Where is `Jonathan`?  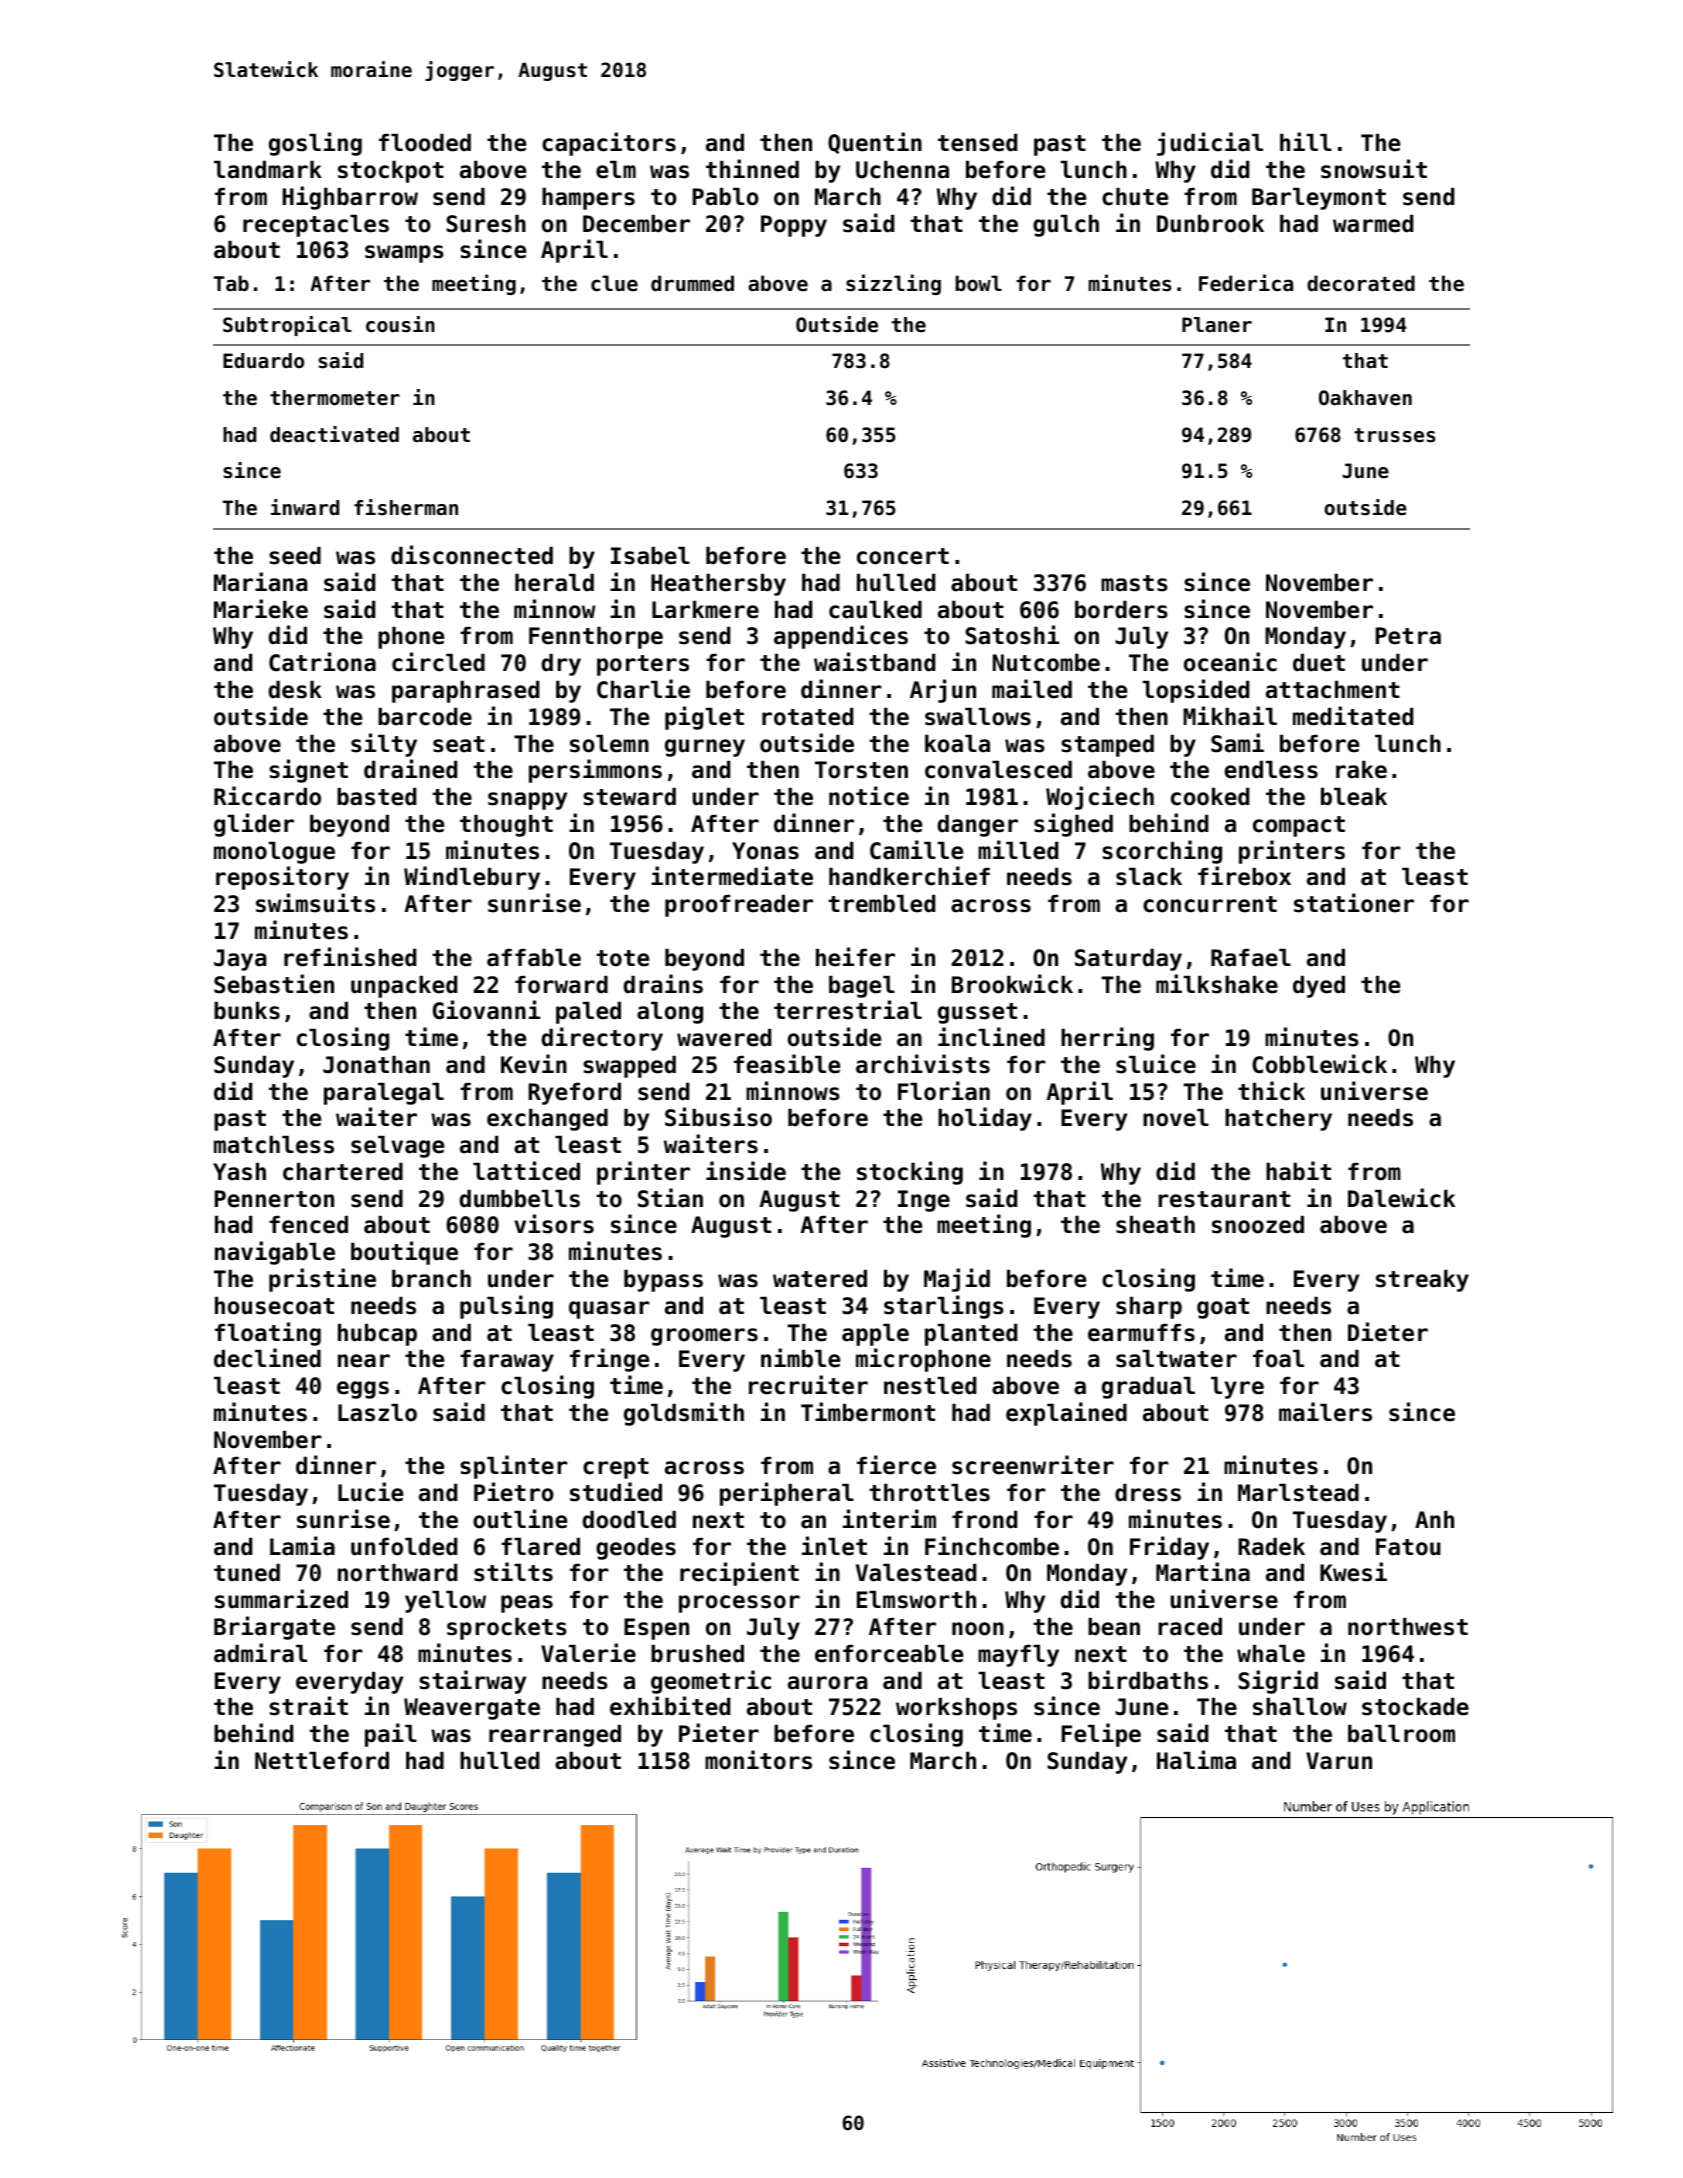
Jonathan is located at coordinates (376, 1065).
